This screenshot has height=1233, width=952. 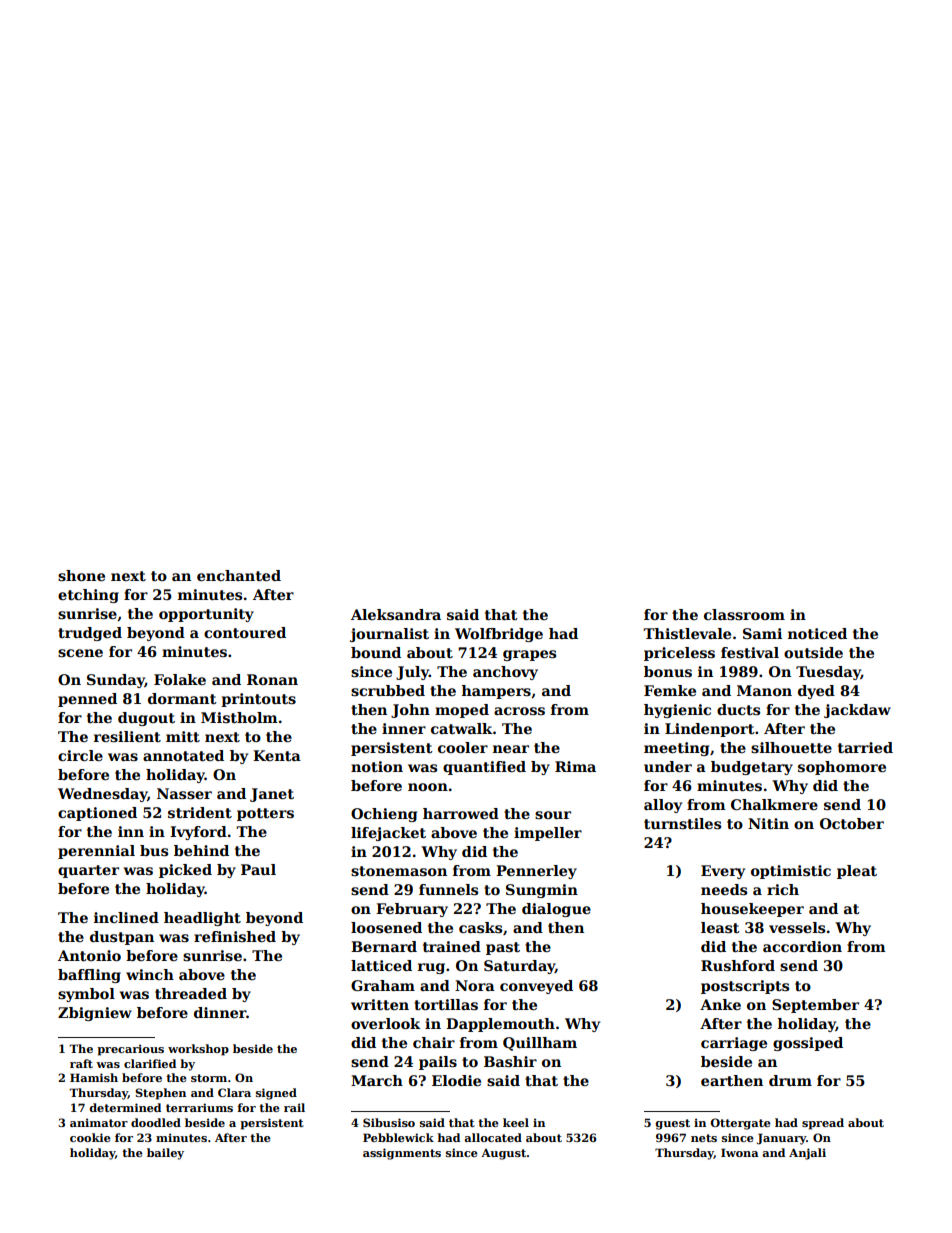 What do you see at coordinates (548, 834) in the screenshot?
I see `impeller` at bounding box center [548, 834].
